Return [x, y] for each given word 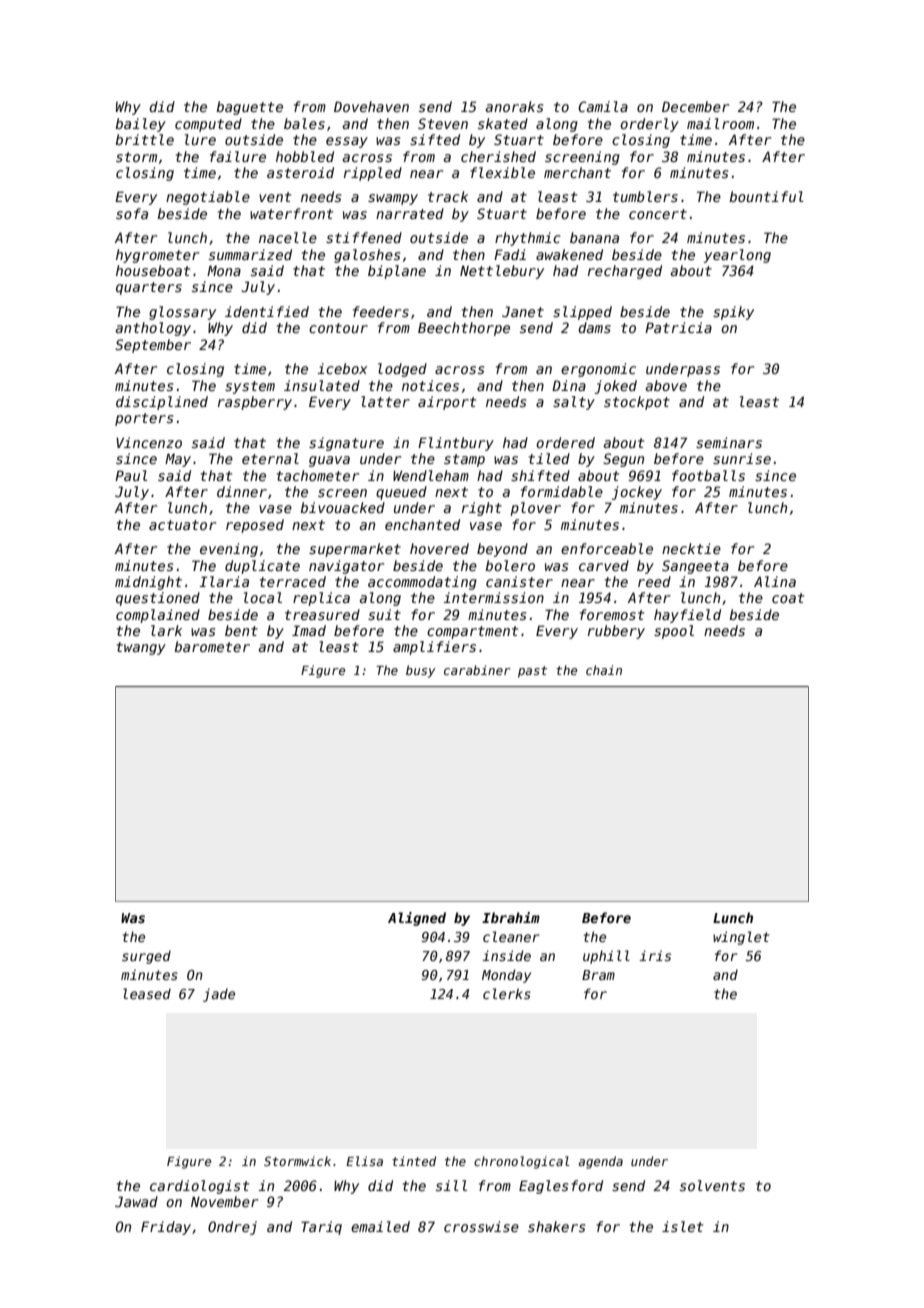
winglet [741, 938]
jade [219, 995]
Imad [309, 630]
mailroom [720, 123]
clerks [507, 993]
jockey [636, 493]
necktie [691, 548]
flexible [502, 172]
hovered [439, 548]
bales [304, 123]
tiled [549, 458]
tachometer [318, 475]
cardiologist [199, 1187]
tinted [414, 1161]
